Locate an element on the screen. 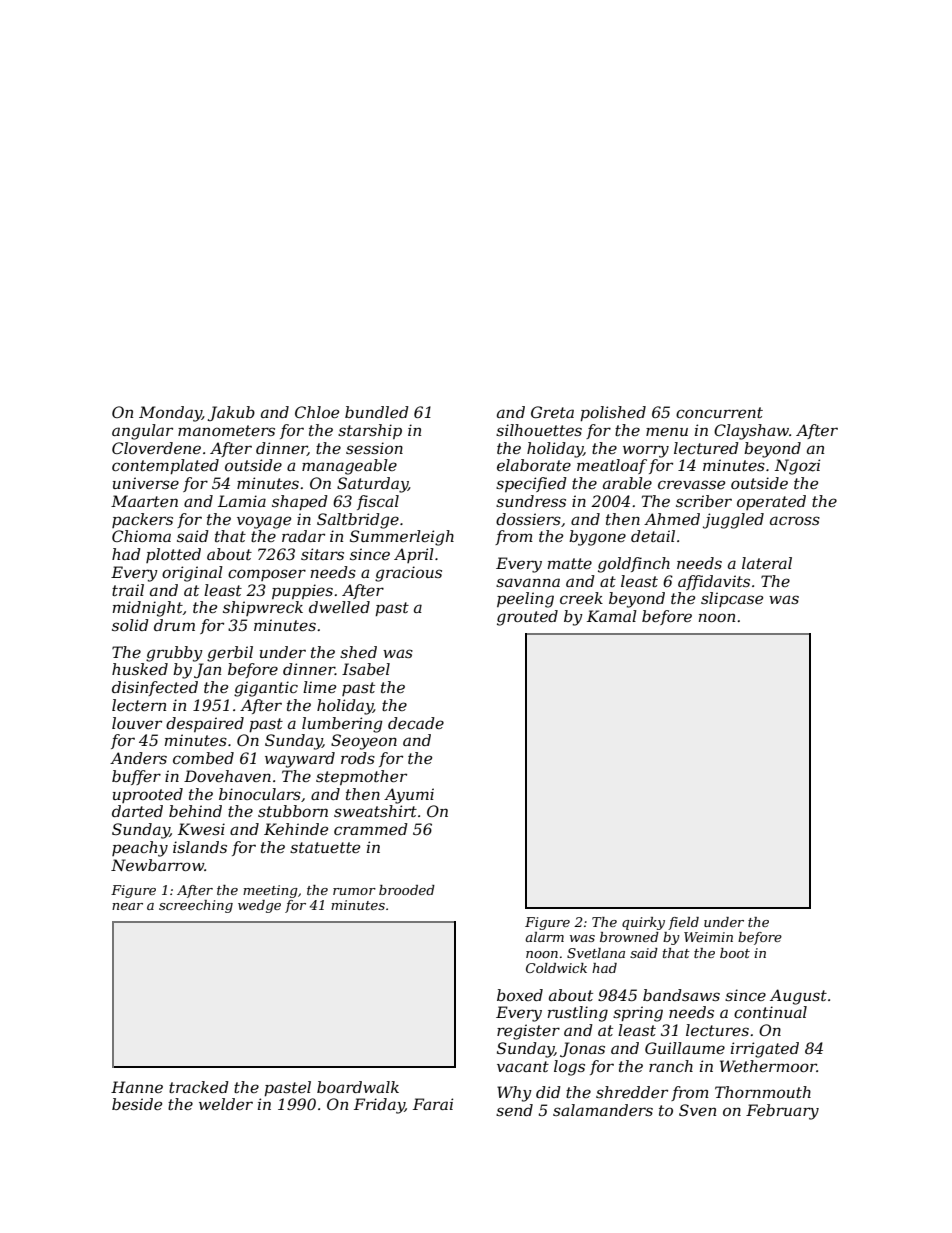 The image size is (952, 1233). Clayshaw is located at coordinates (751, 432).
